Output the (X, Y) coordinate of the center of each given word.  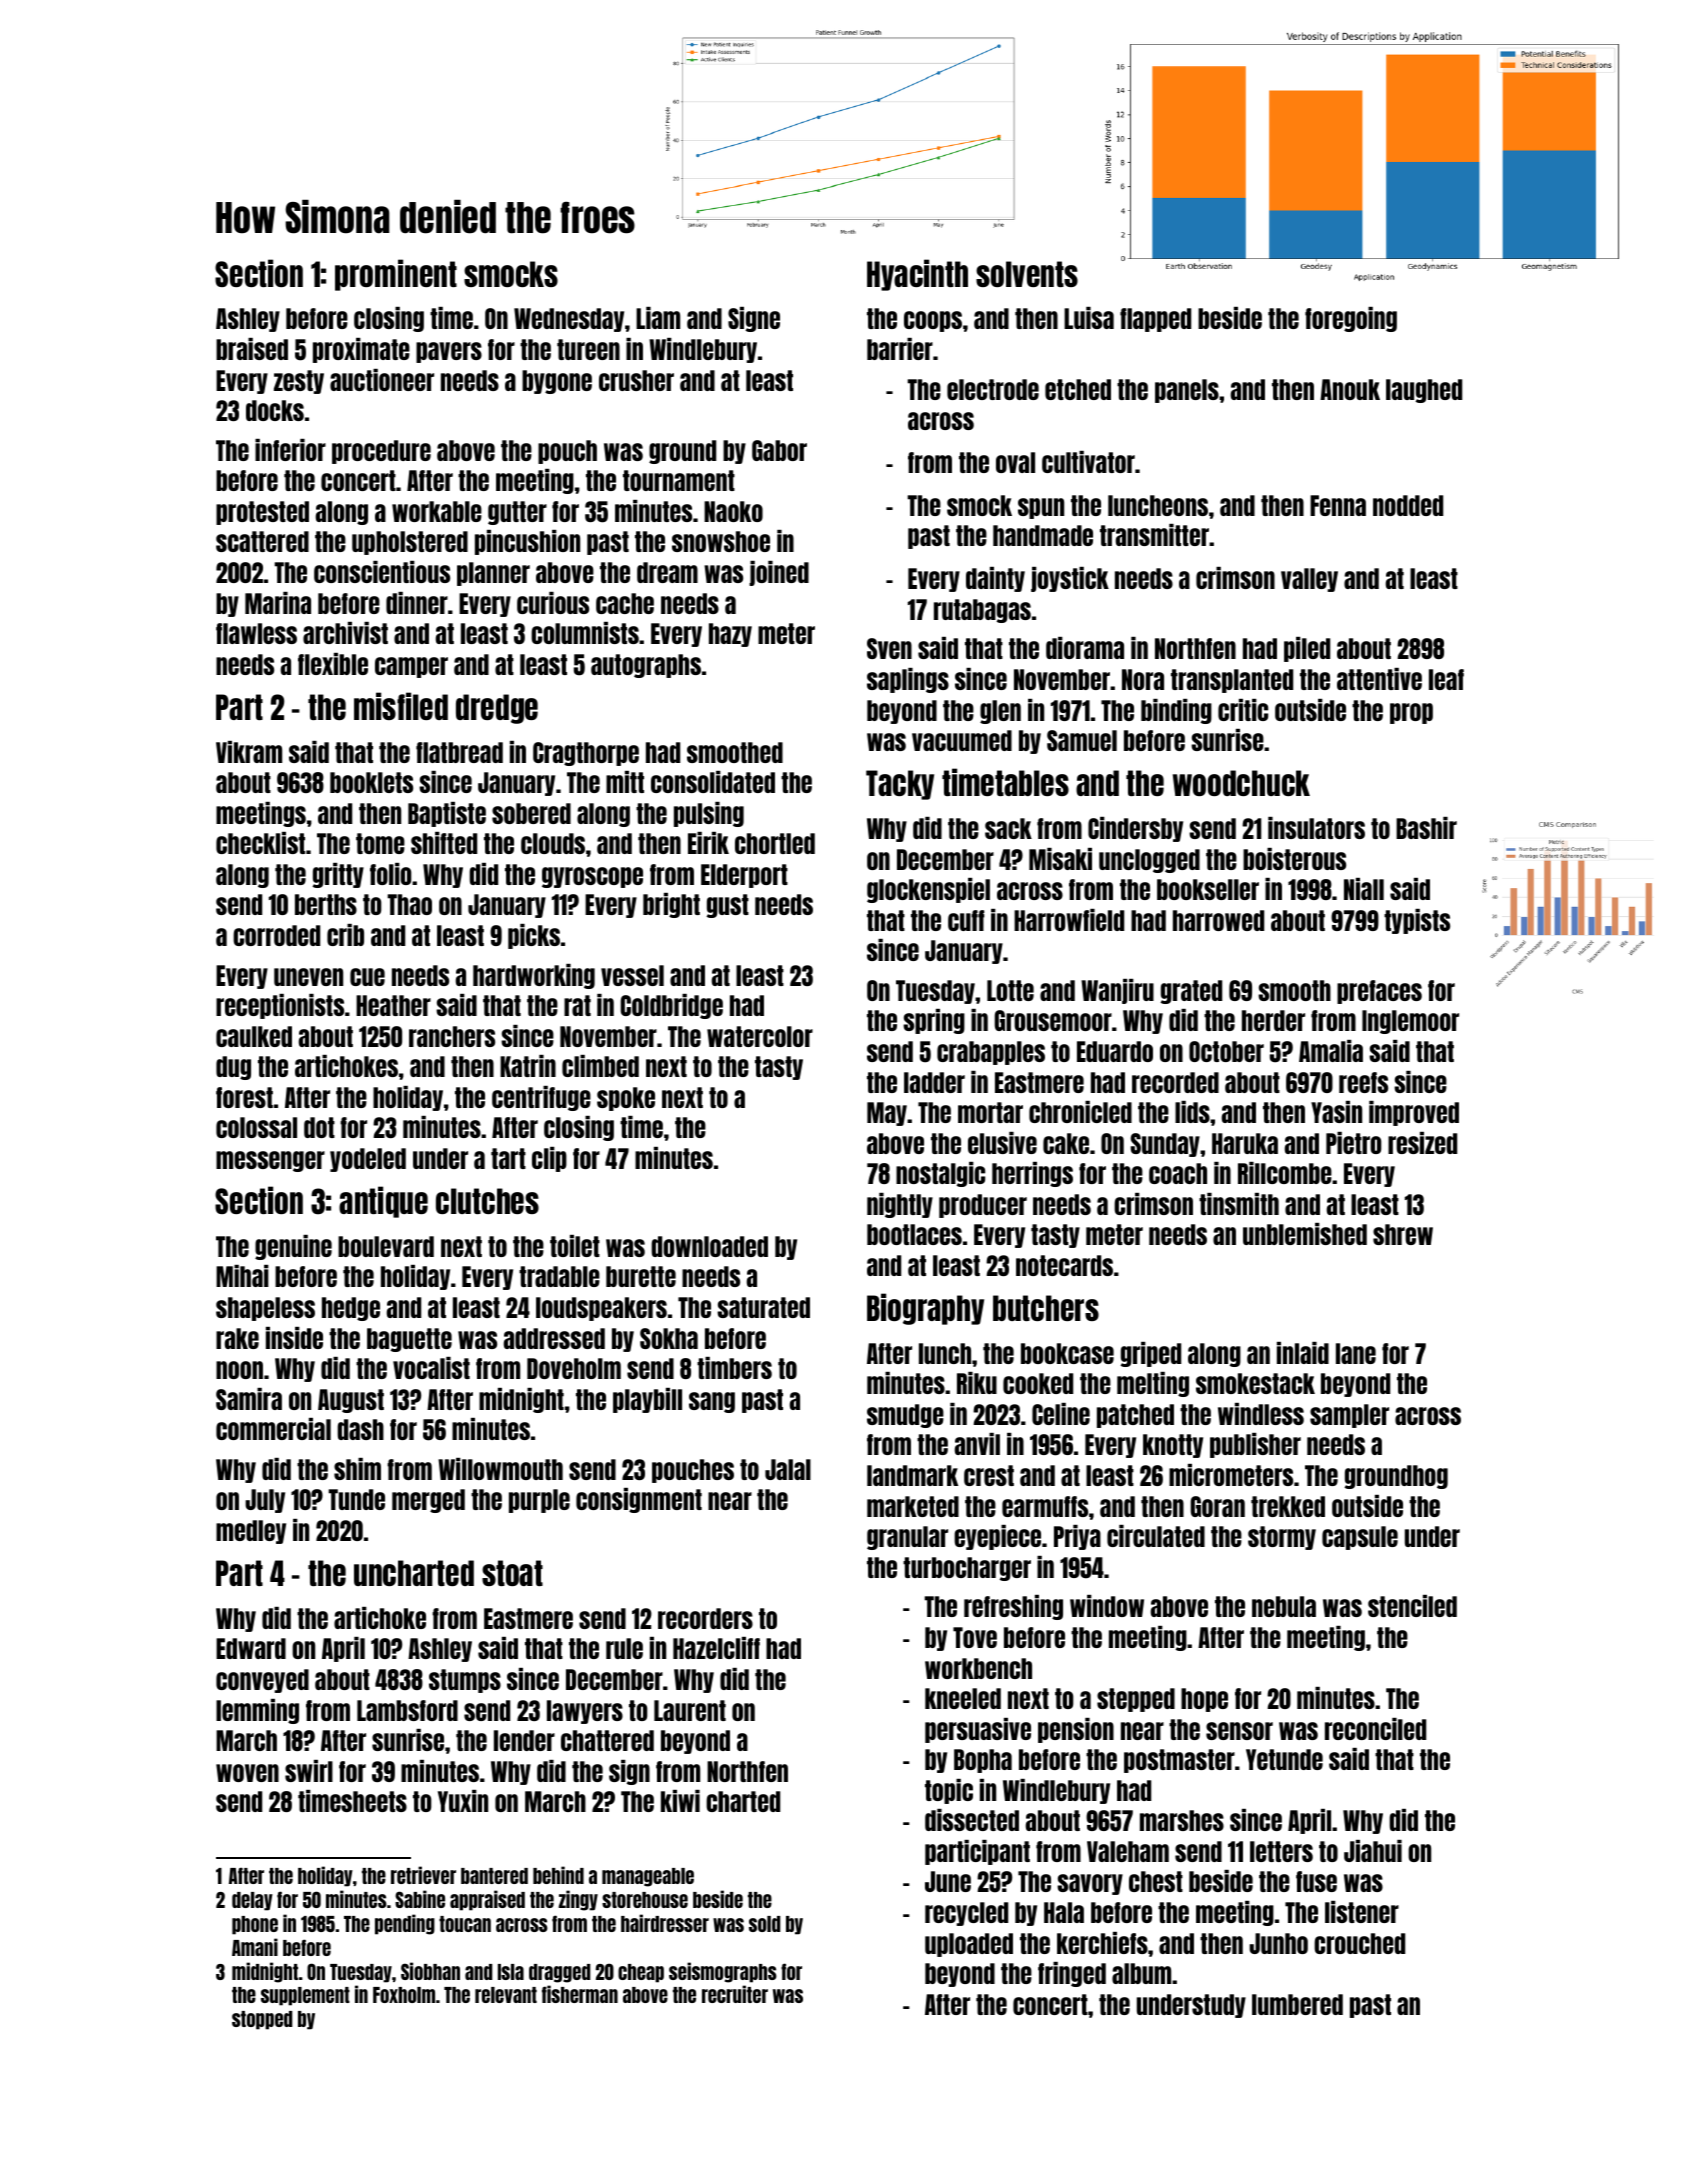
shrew (1403, 1234)
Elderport (744, 876)
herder (1273, 1020)
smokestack (1255, 1383)
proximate (361, 350)
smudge (905, 1416)
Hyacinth (917, 275)
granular (907, 1538)
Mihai (242, 1276)
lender (524, 1740)
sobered (531, 813)
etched (1078, 389)
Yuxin (463, 1801)
